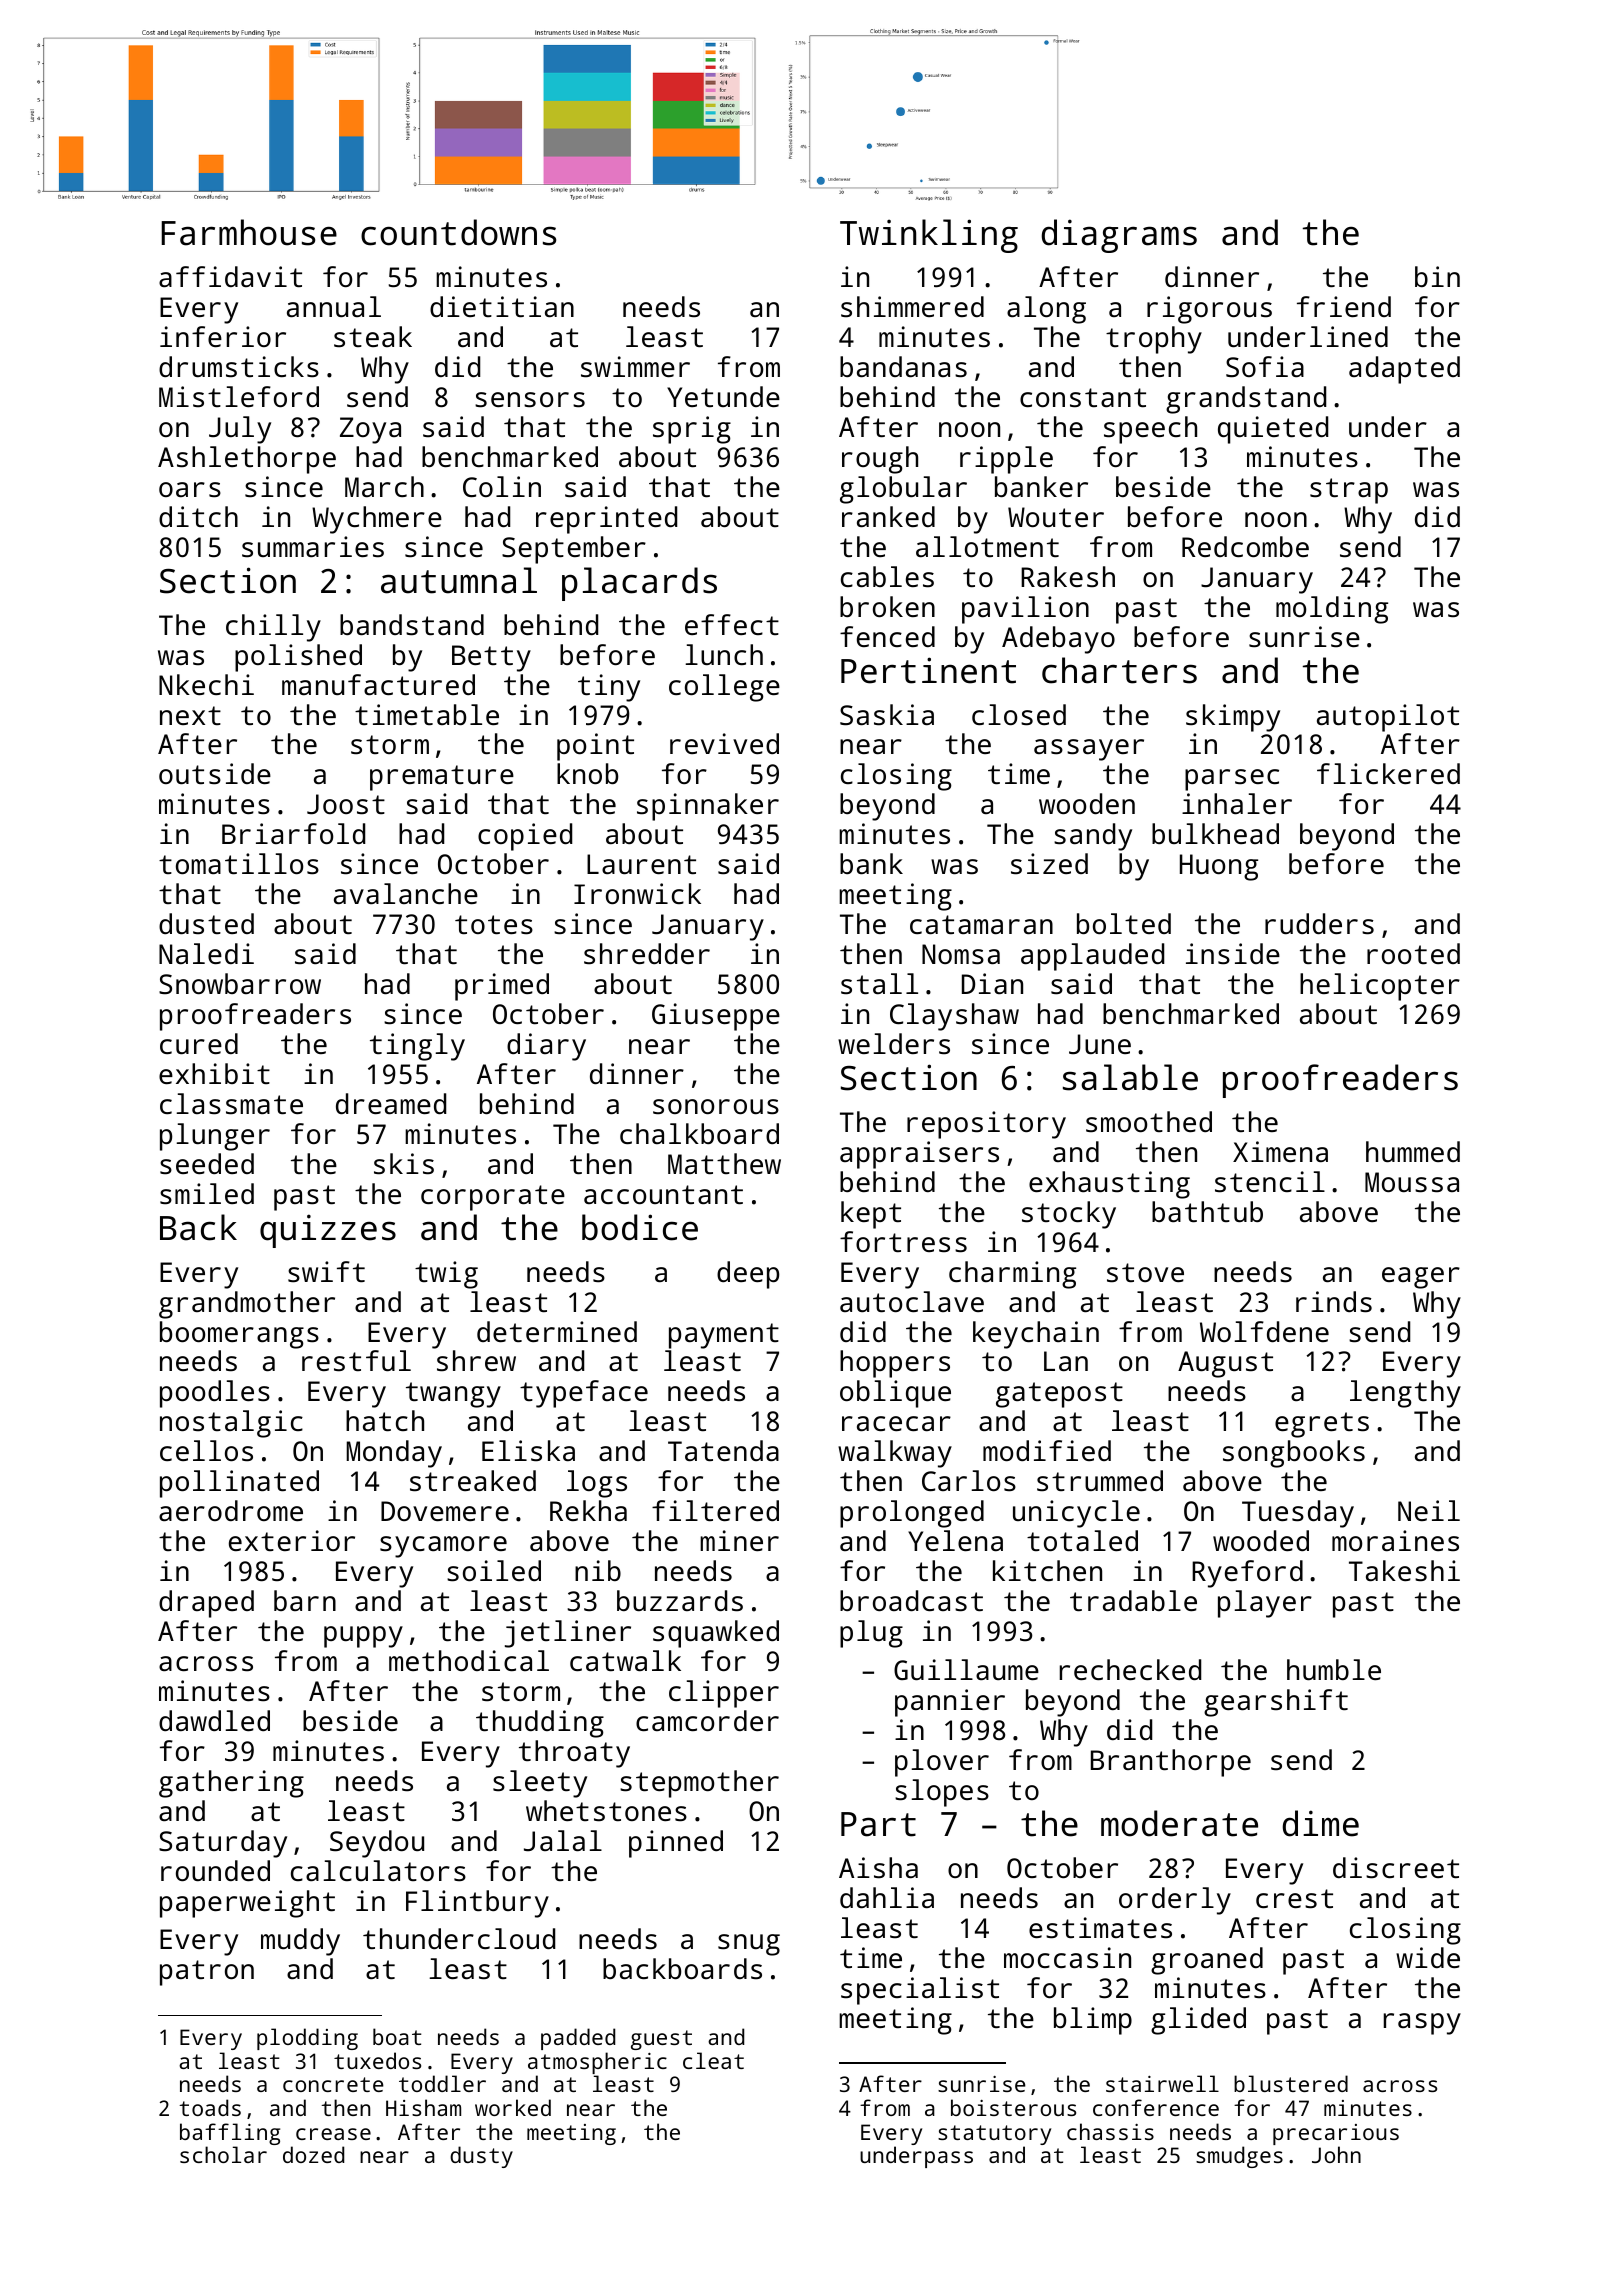  What do you see at coordinates (215, 1870) in the image?
I see `rounded` at bounding box center [215, 1870].
